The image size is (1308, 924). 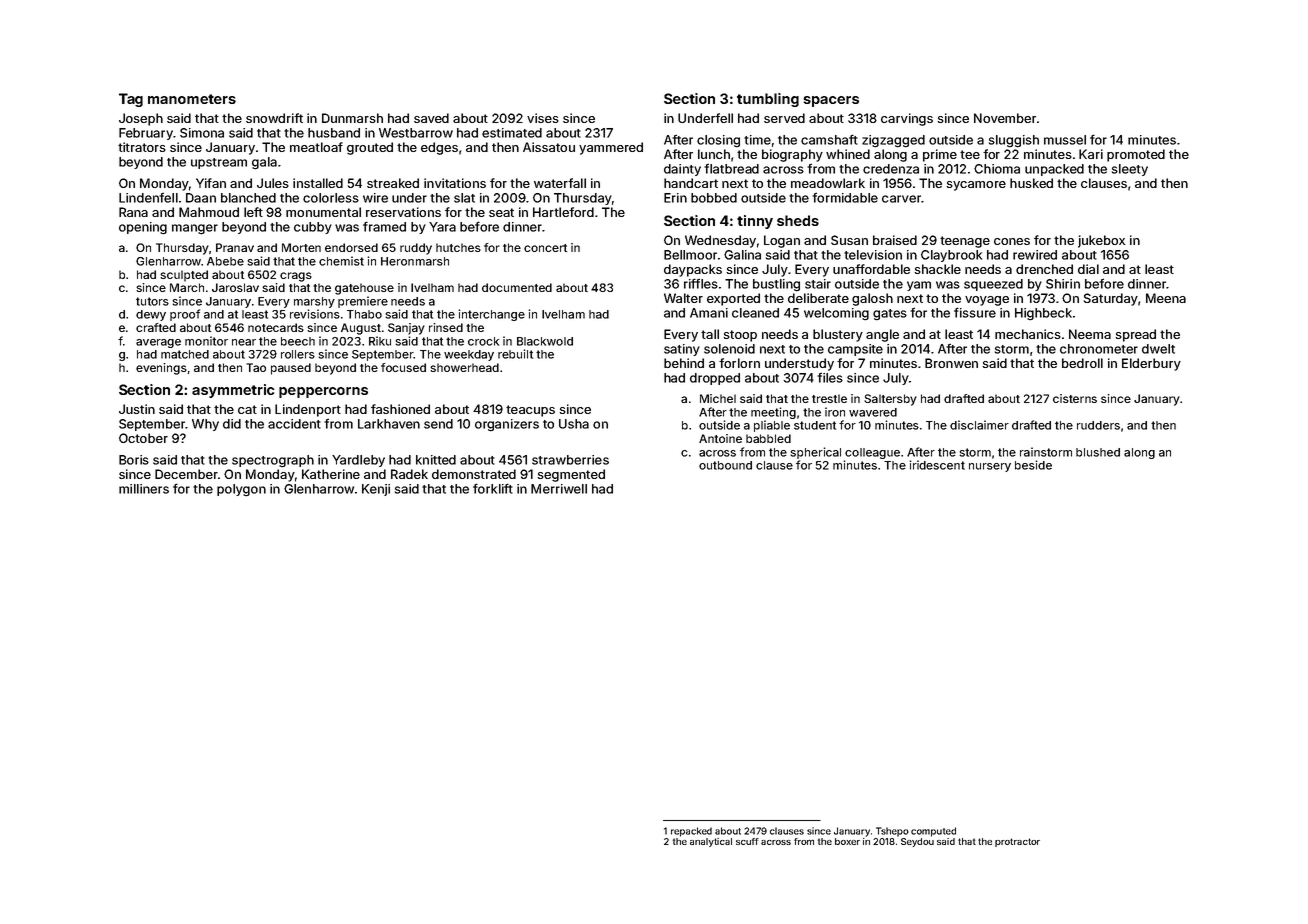 I want to click on vises, so click(x=543, y=118).
